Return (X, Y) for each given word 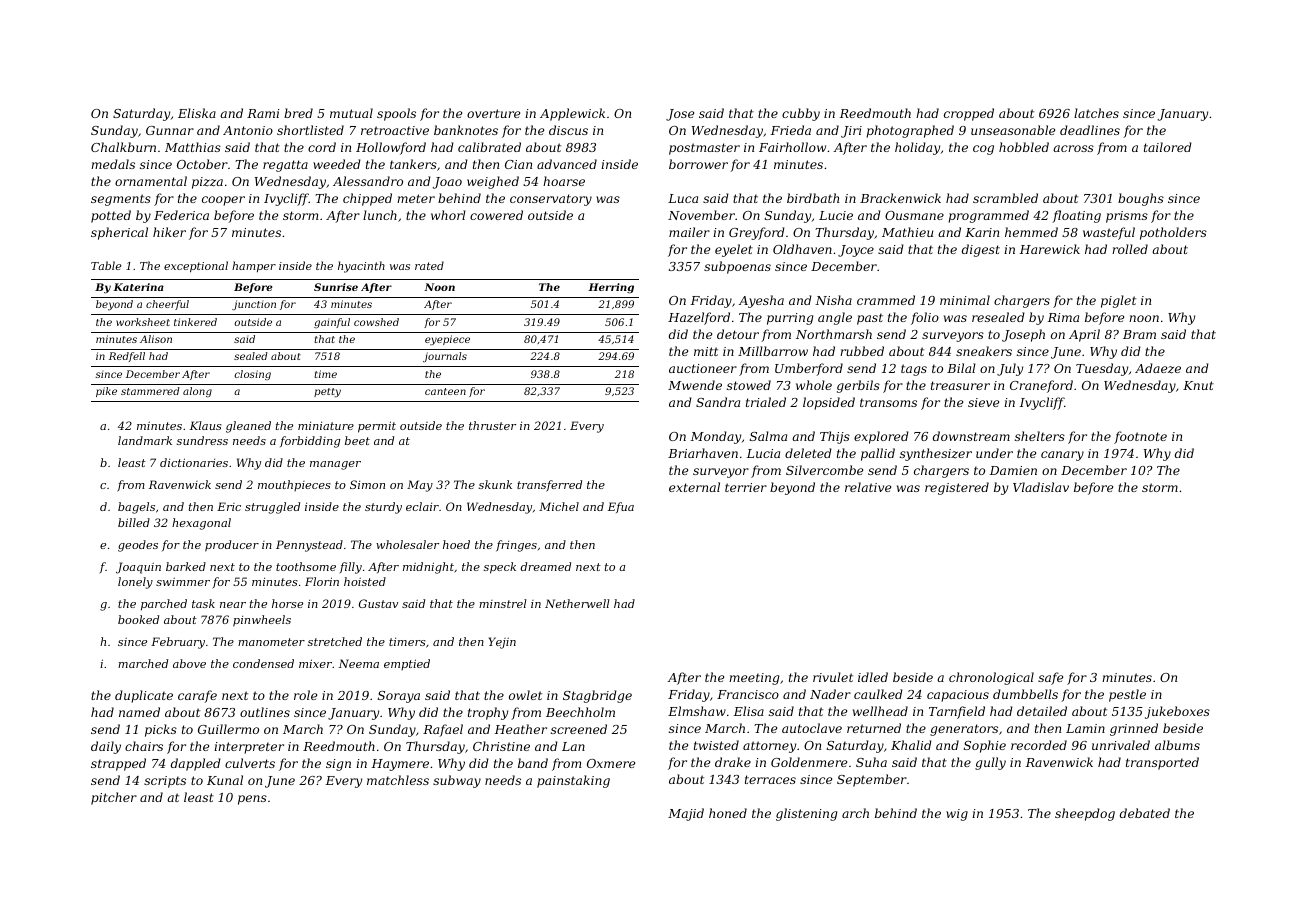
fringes (516, 546)
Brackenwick (900, 198)
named (139, 712)
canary (1062, 456)
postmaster (704, 149)
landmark (145, 440)
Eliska (197, 113)
